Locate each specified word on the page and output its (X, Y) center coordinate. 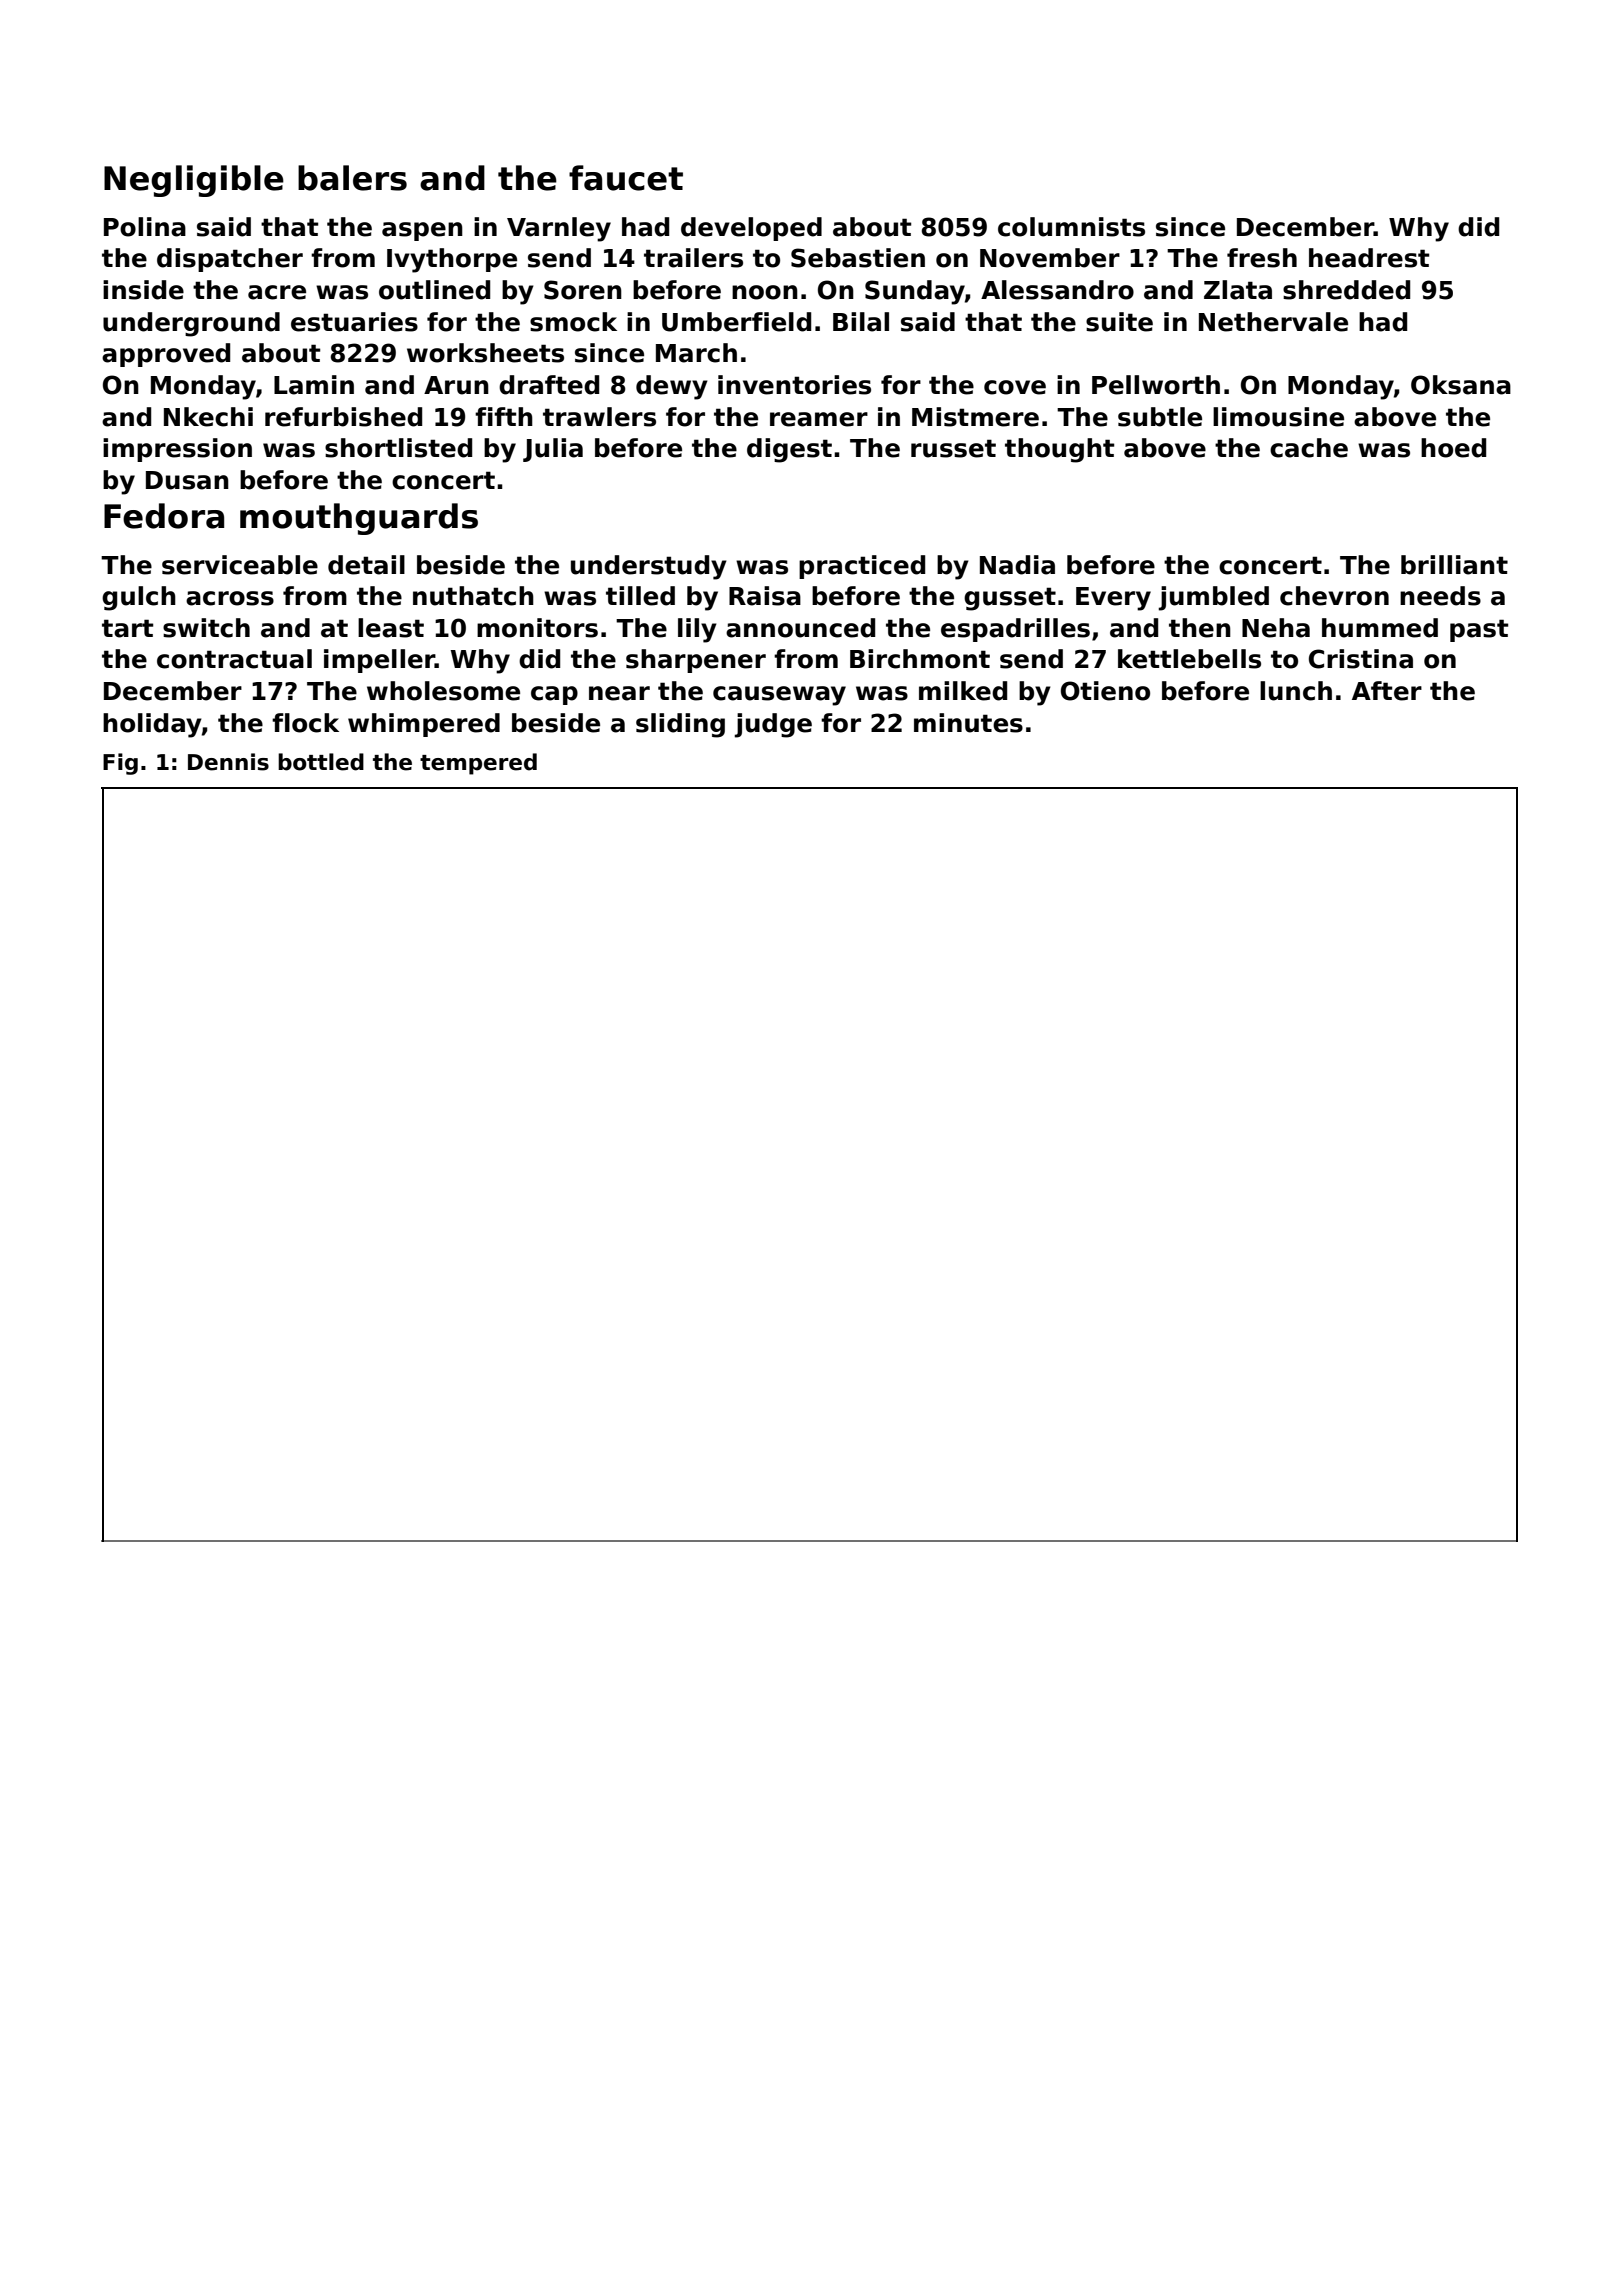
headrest (1369, 258)
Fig (120, 764)
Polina (145, 227)
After (1387, 691)
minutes (968, 723)
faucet (626, 178)
